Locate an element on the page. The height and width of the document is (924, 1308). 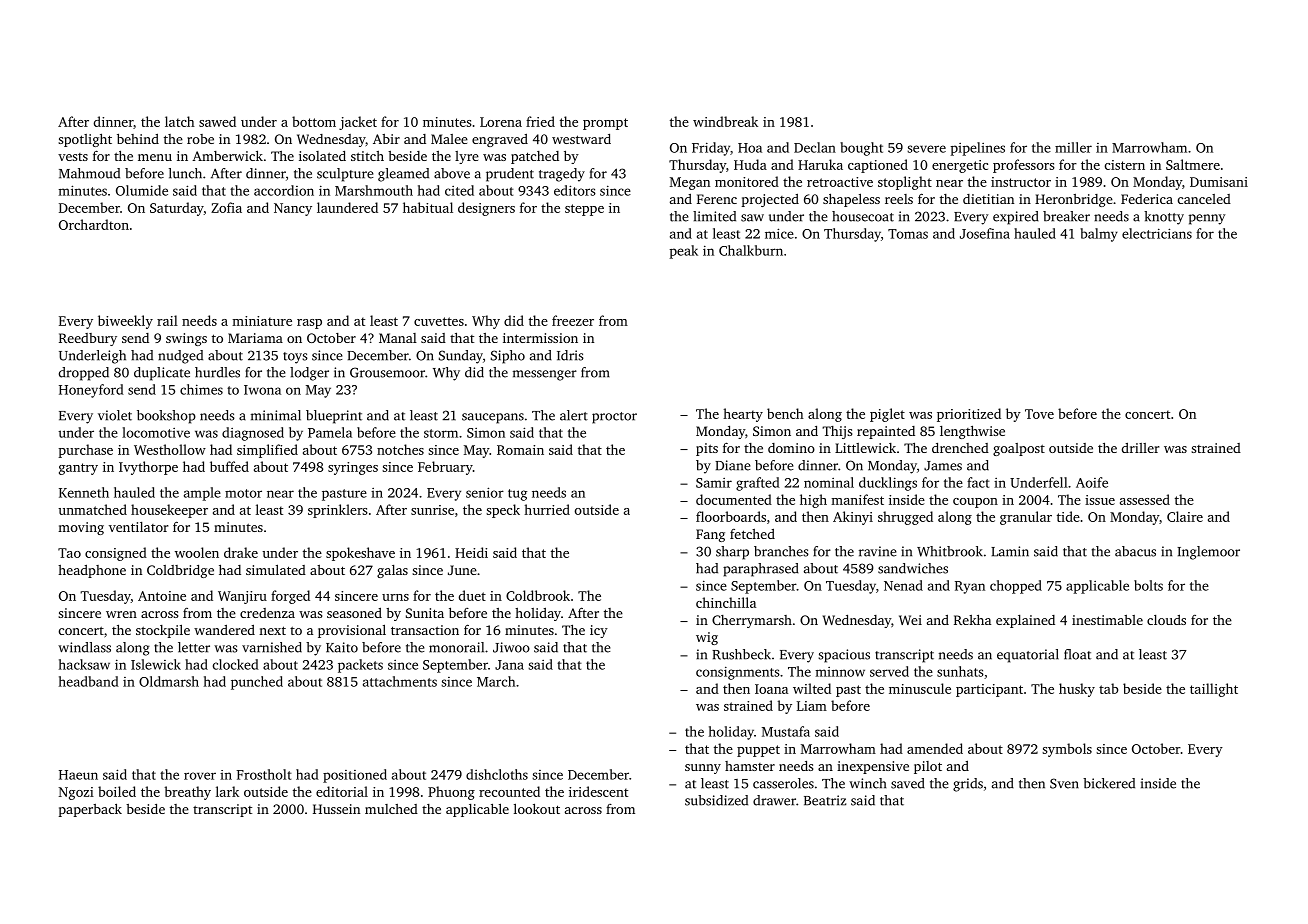
editorial is located at coordinates (342, 791).
